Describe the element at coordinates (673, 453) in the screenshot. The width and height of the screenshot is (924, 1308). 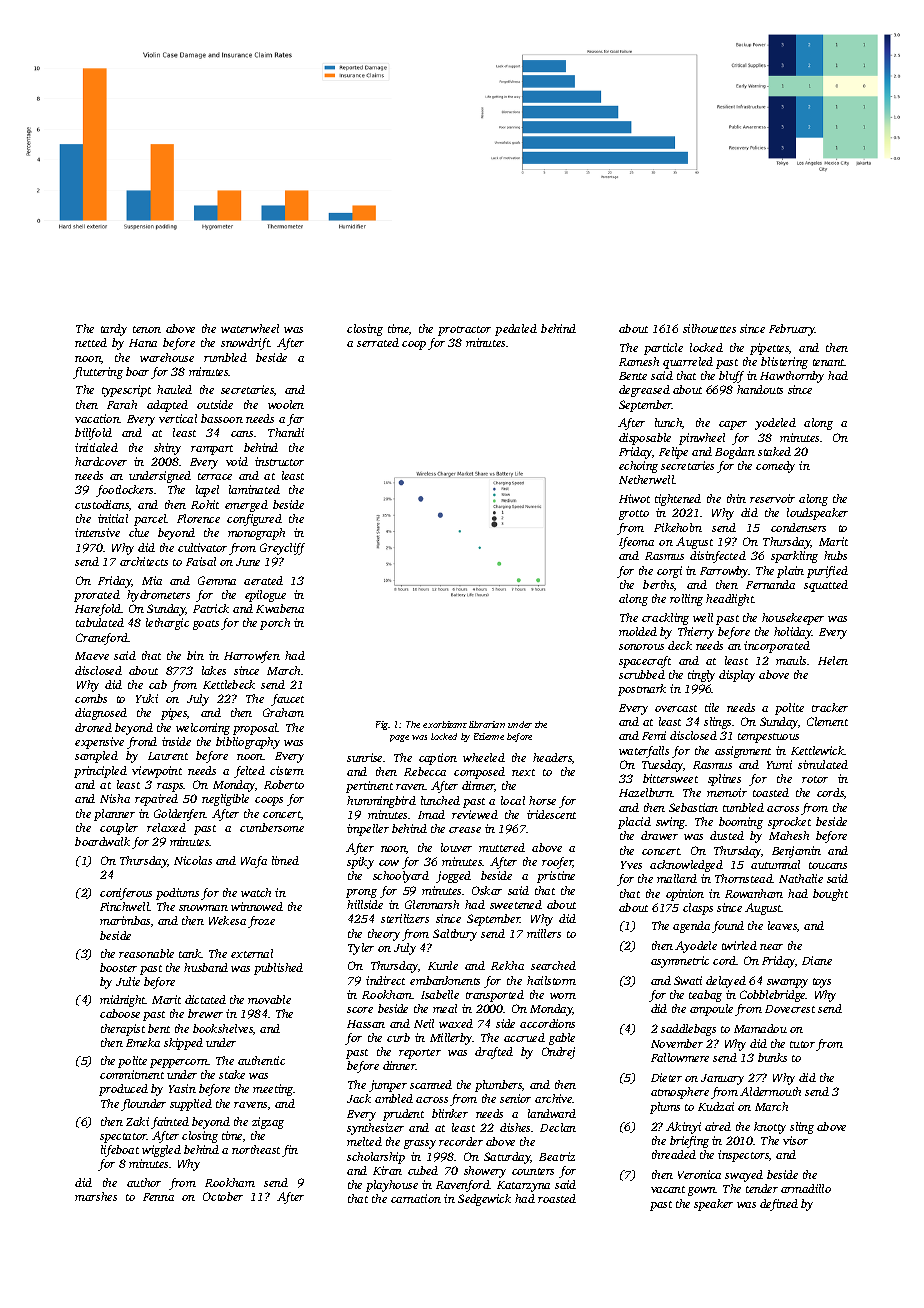
I see `Felipe` at that location.
